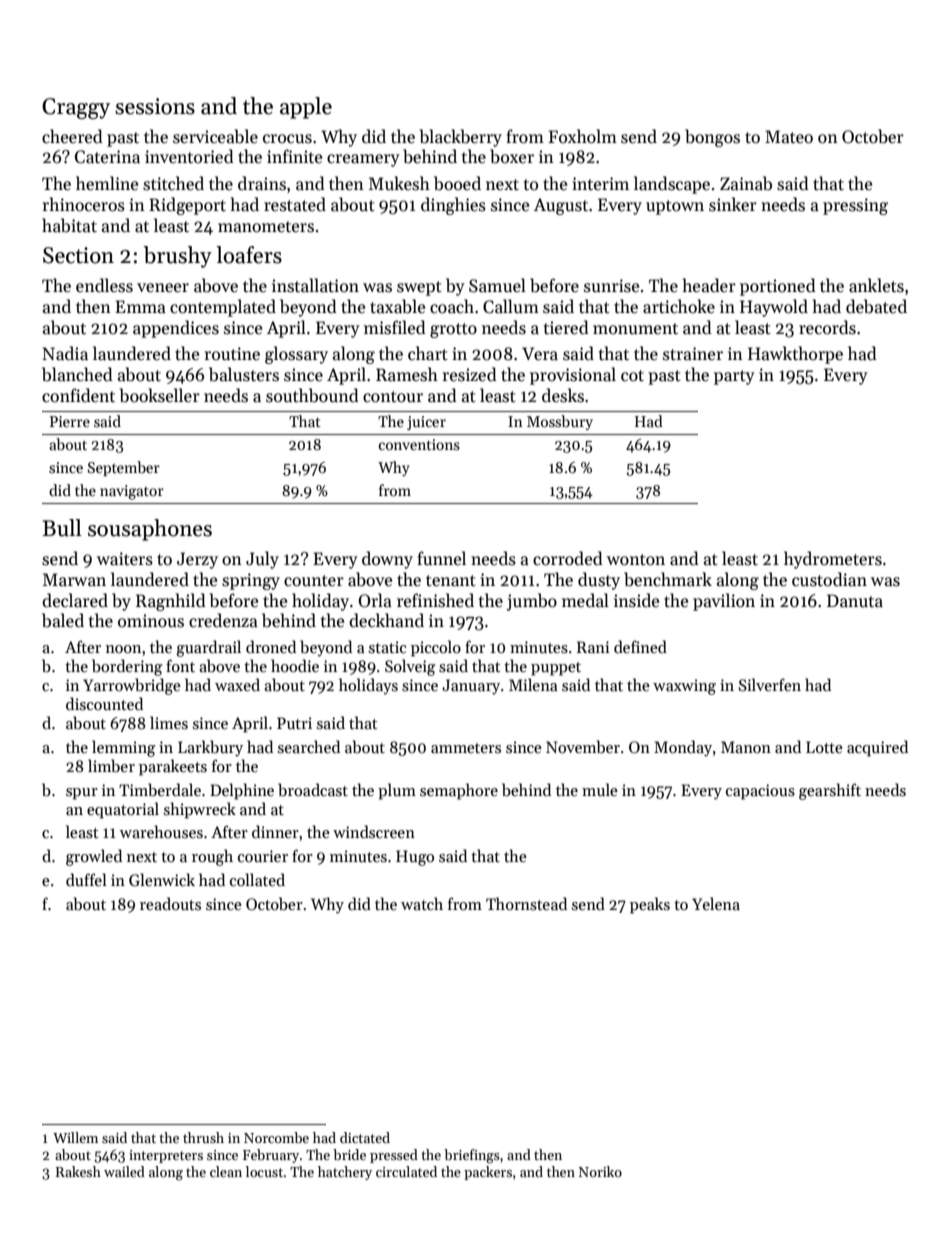 Image resolution: width=952 pixels, height=1233 pixels. I want to click on party, so click(734, 377).
